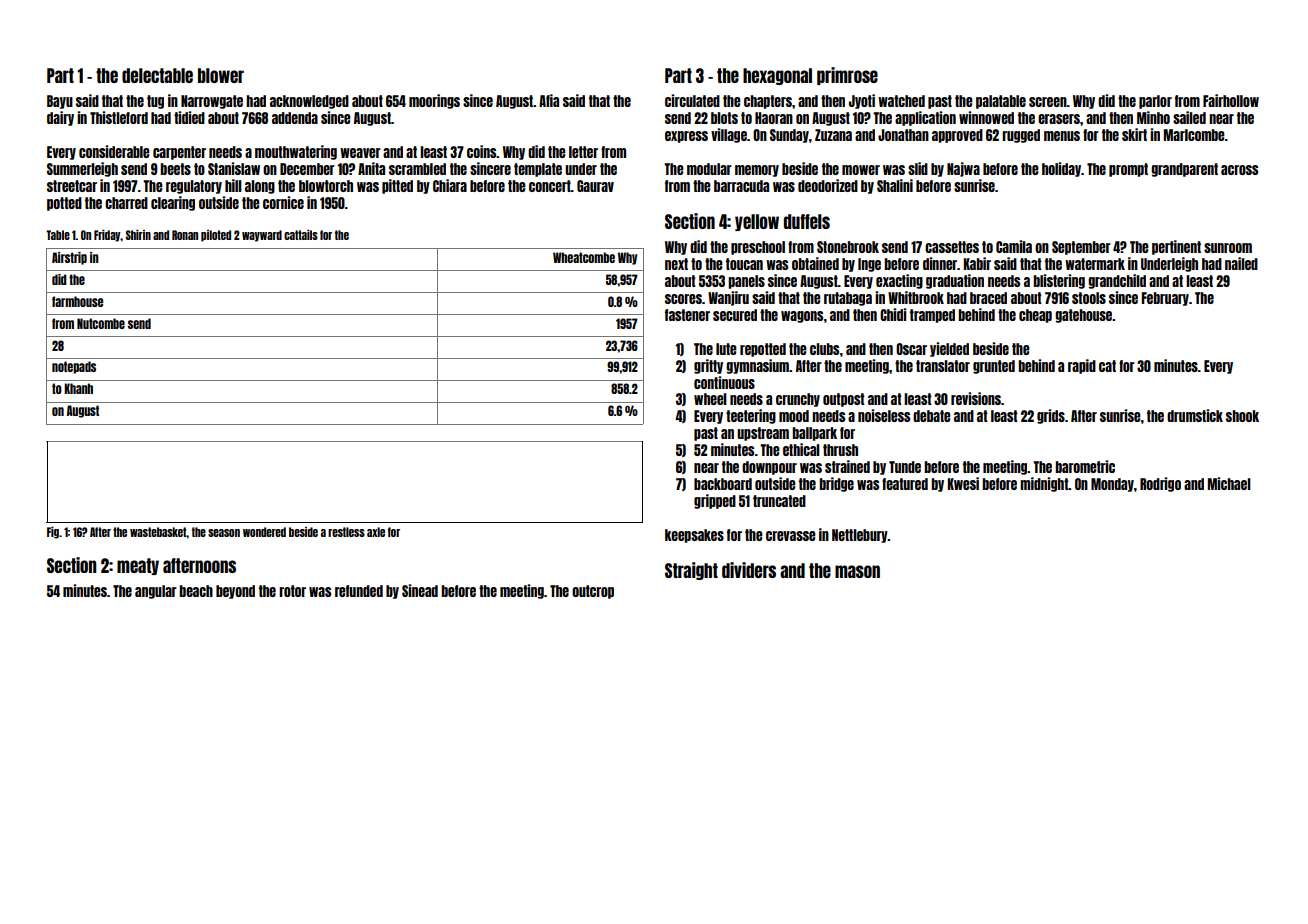 The image size is (1308, 924). What do you see at coordinates (741, 186) in the screenshot?
I see `barracuda` at bounding box center [741, 186].
